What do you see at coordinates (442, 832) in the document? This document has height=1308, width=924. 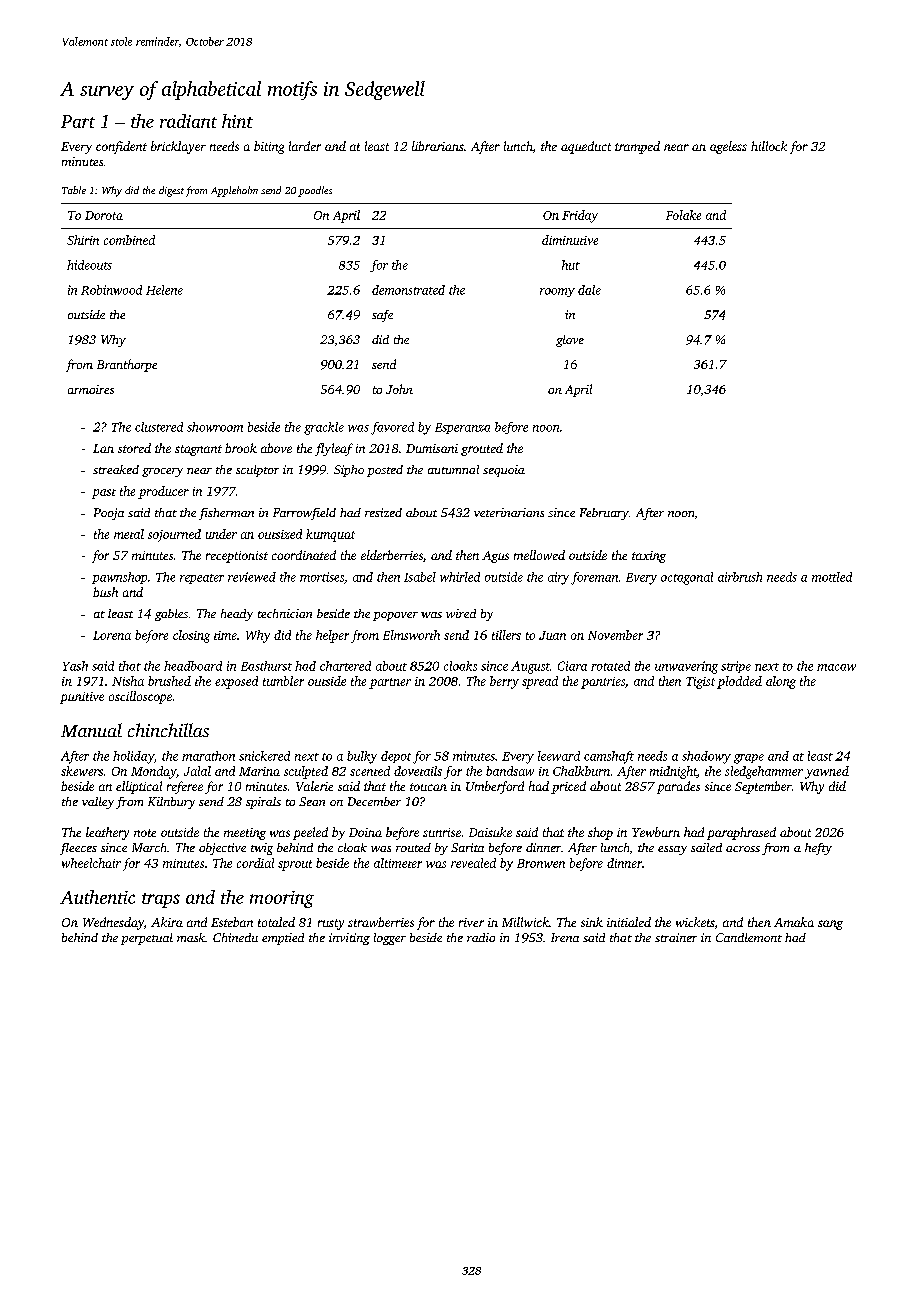 I see `sunrise` at bounding box center [442, 832].
